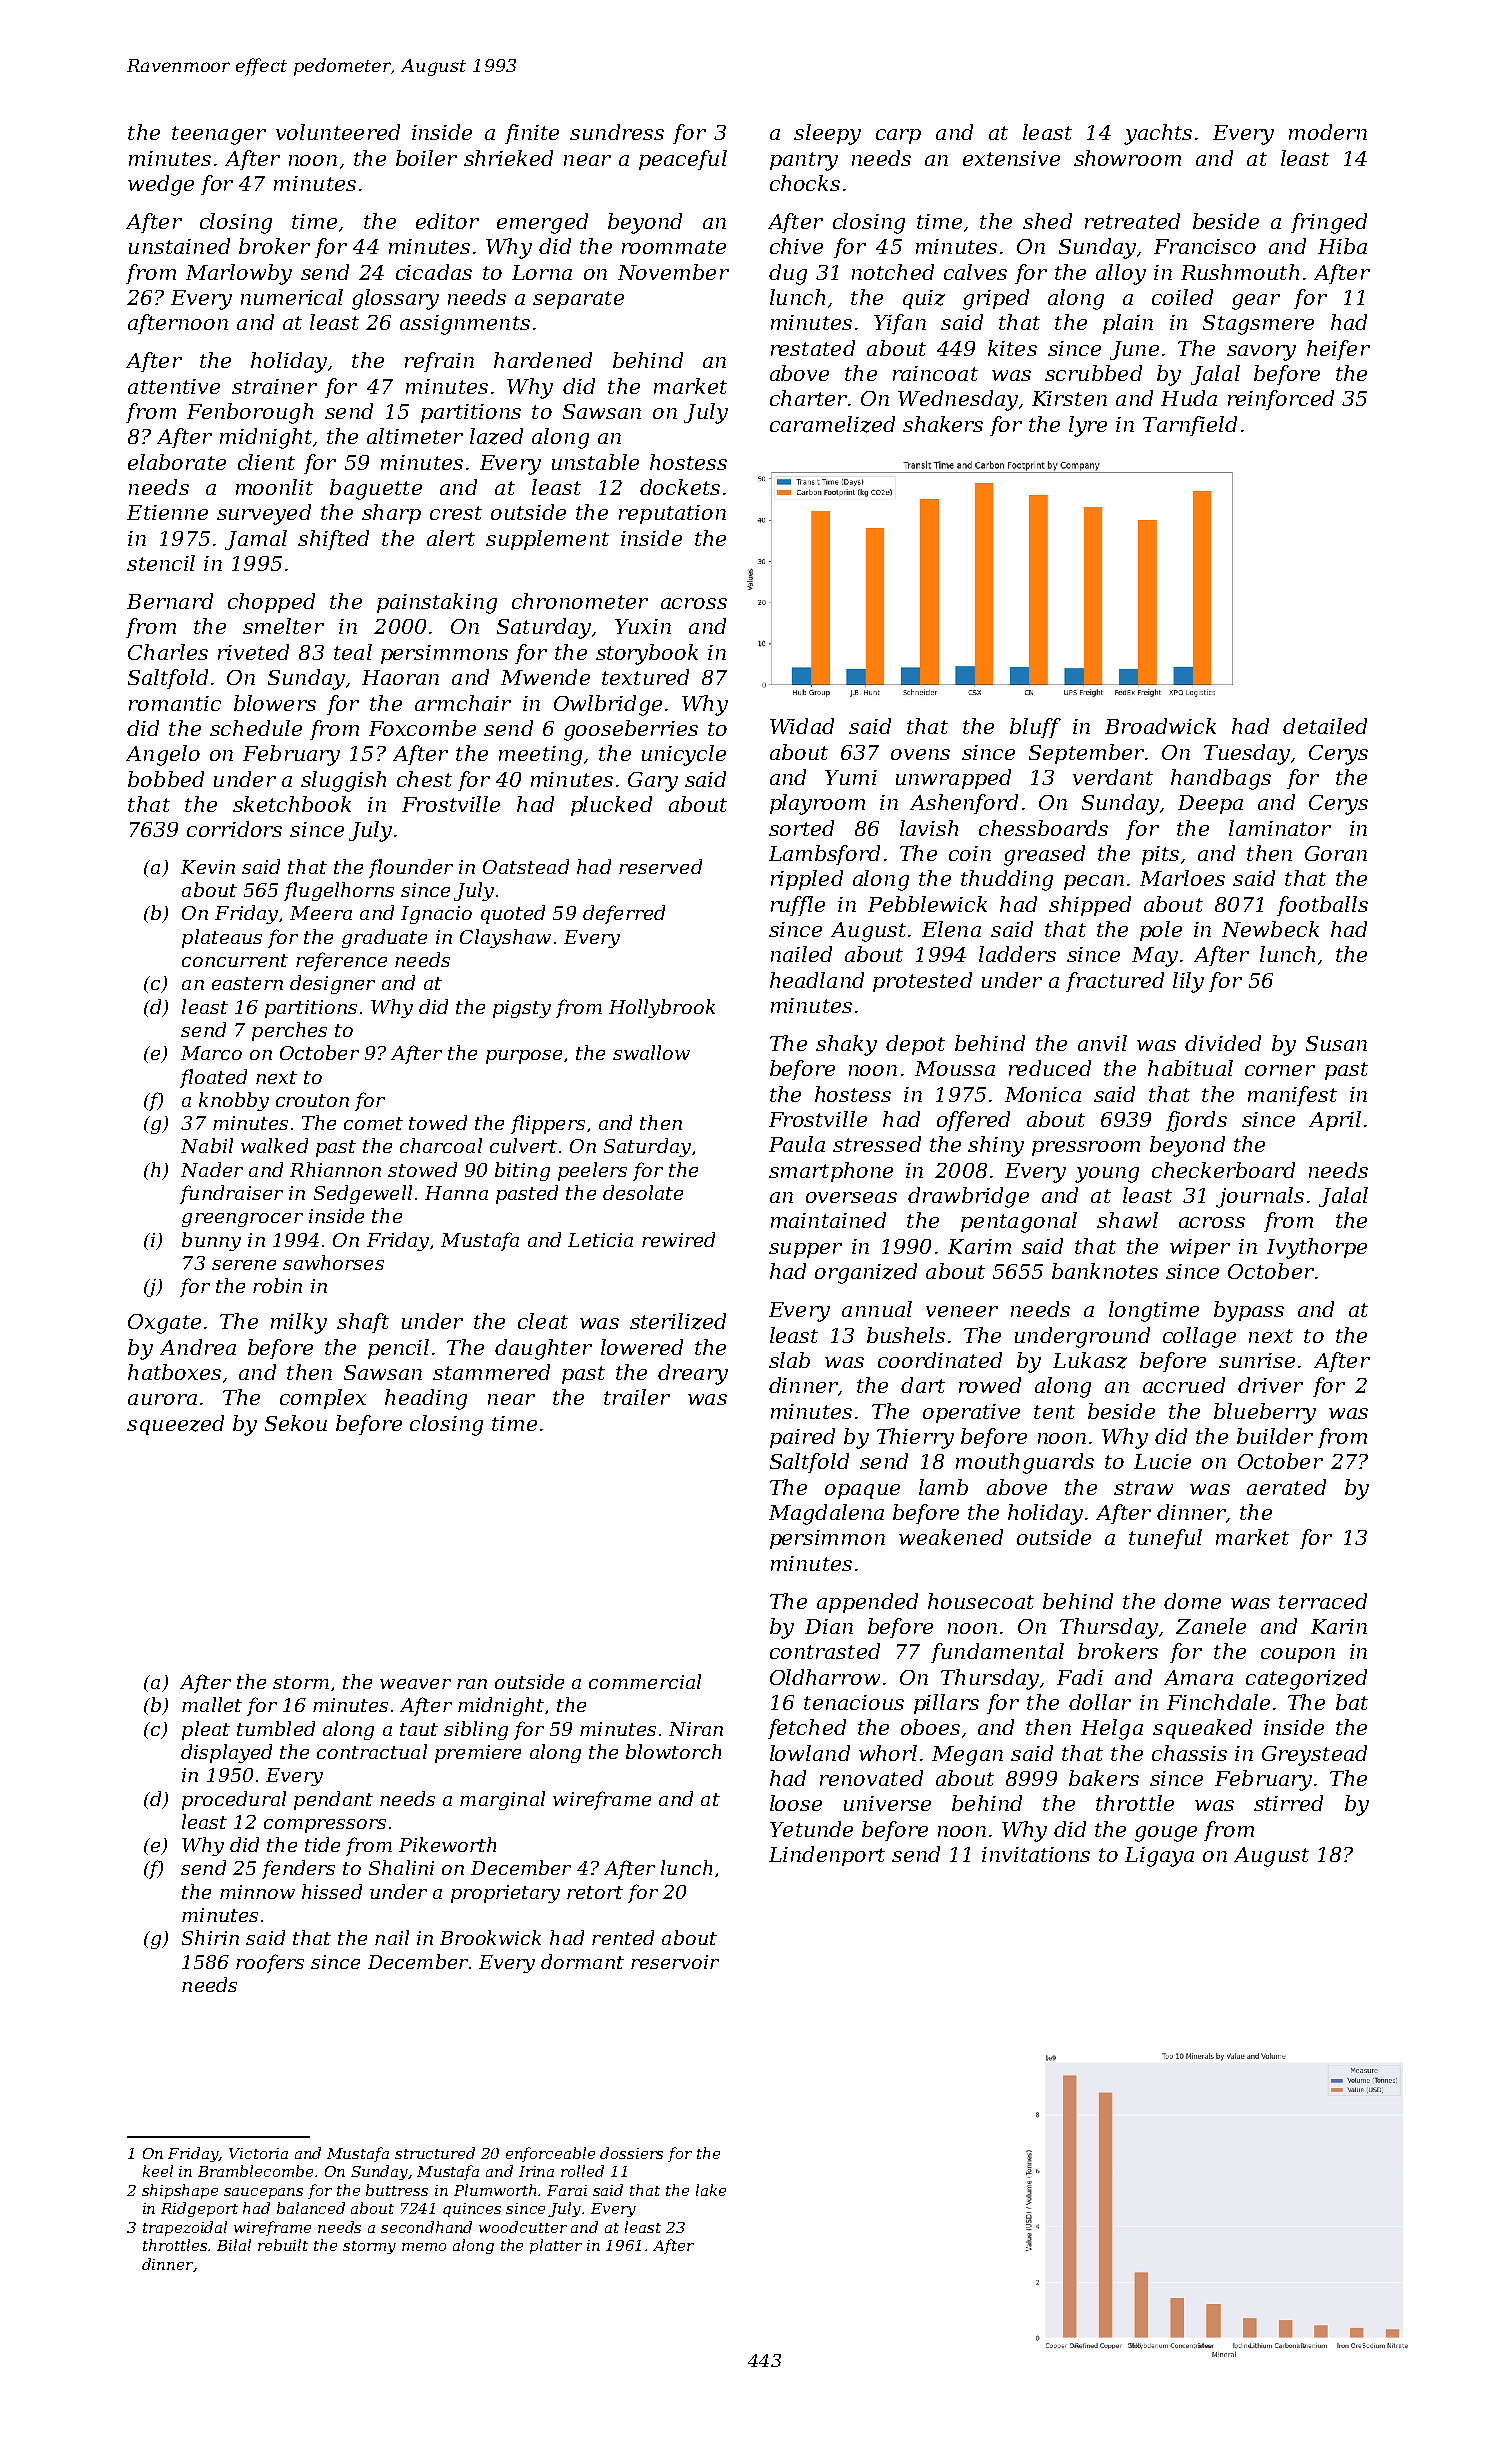 The height and width of the screenshot is (2464, 1496). What do you see at coordinates (1286, 1487) in the screenshot?
I see `aerated` at bounding box center [1286, 1487].
